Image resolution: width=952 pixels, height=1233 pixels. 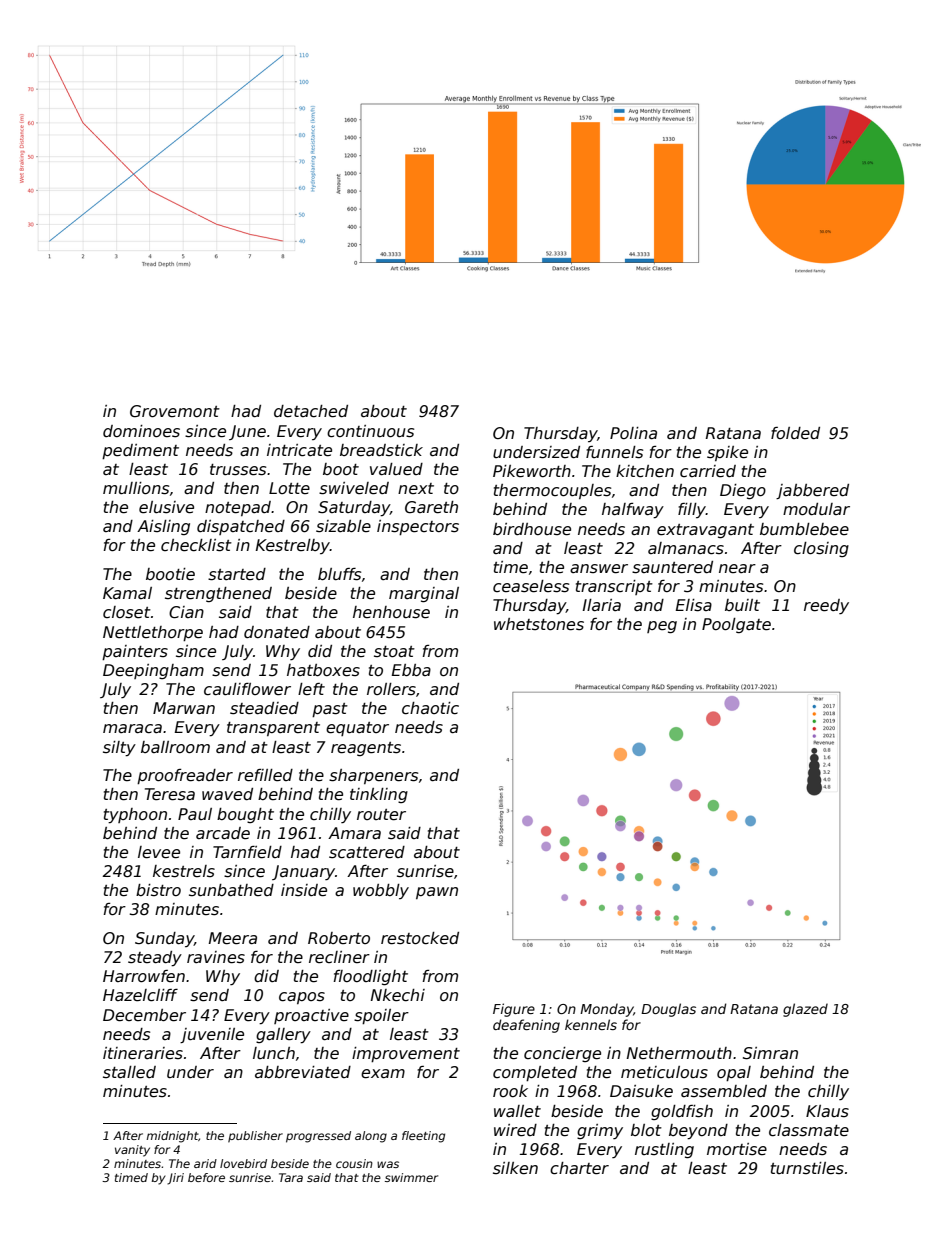 What do you see at coordinates (668, 1010) in the page?
I see `Douglas` at bounding box center [668, 1010].
